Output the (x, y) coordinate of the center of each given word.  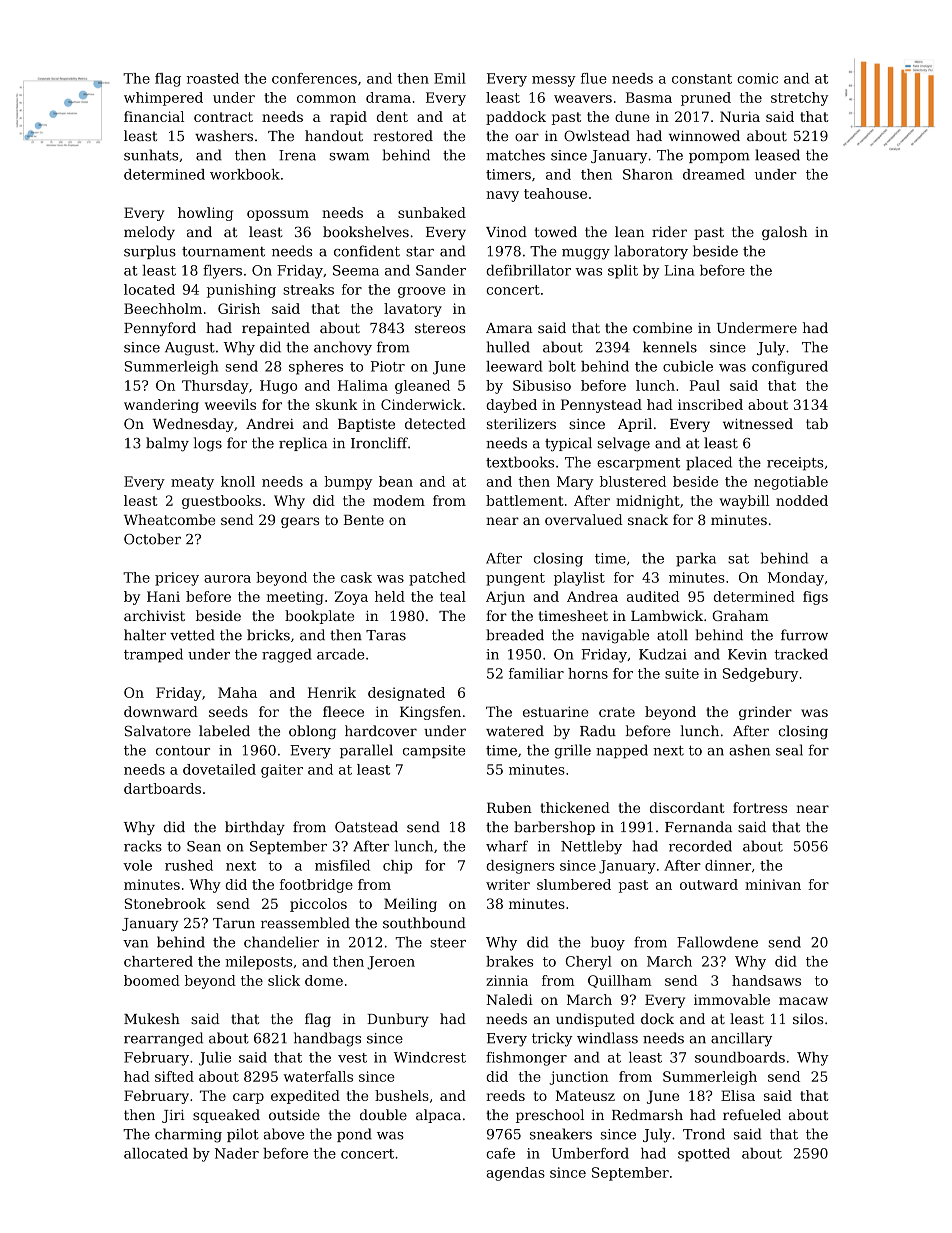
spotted (704, 1155)
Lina (679, 270)
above (284, 1134)
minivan (773, 884)
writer (508, 884)
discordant (687, 807)
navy (502, 196)
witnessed (758, 423)
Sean (204, 846)
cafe (500, 1153)
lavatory (413, 310)
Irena (297, 155)
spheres (316, 368)
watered (515, 731)
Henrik (332, 692)
